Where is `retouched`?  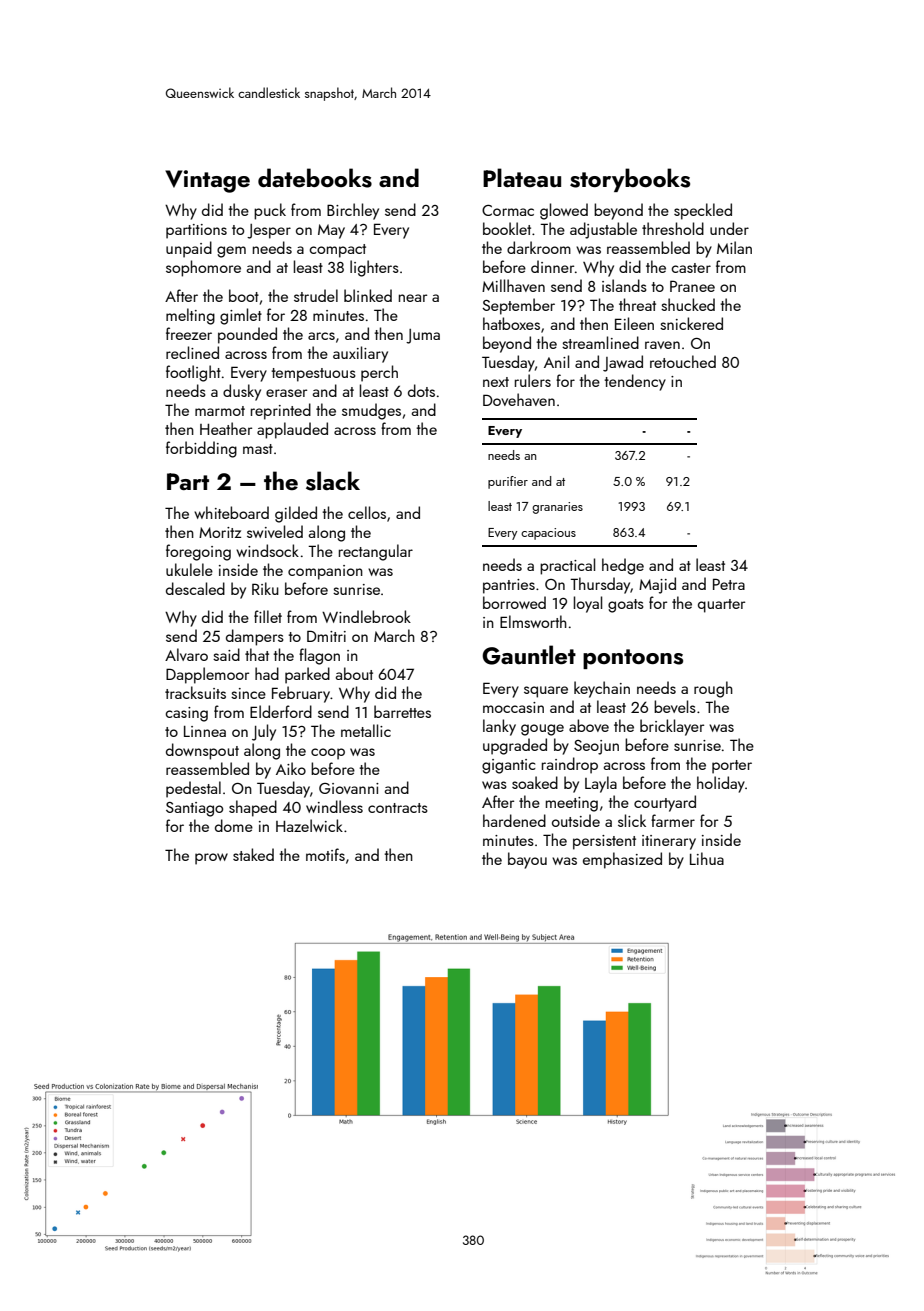
retouched is located at coordinates (683, 361).
